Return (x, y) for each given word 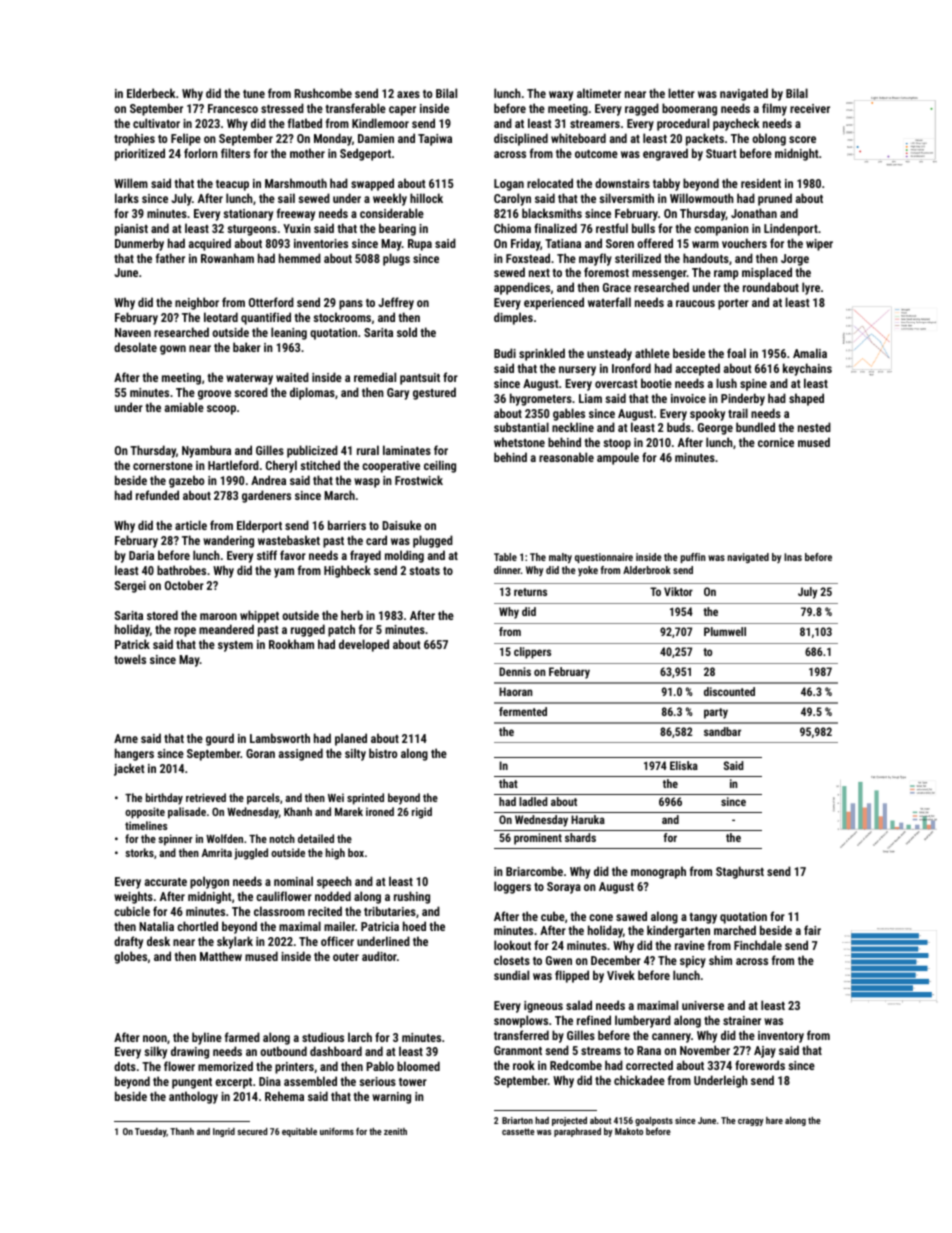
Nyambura (206, 451)
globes (130, 957)
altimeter (599, 93)
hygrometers (541, 399)
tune (254, 94)
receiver (810, 108)
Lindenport (791, 229)
